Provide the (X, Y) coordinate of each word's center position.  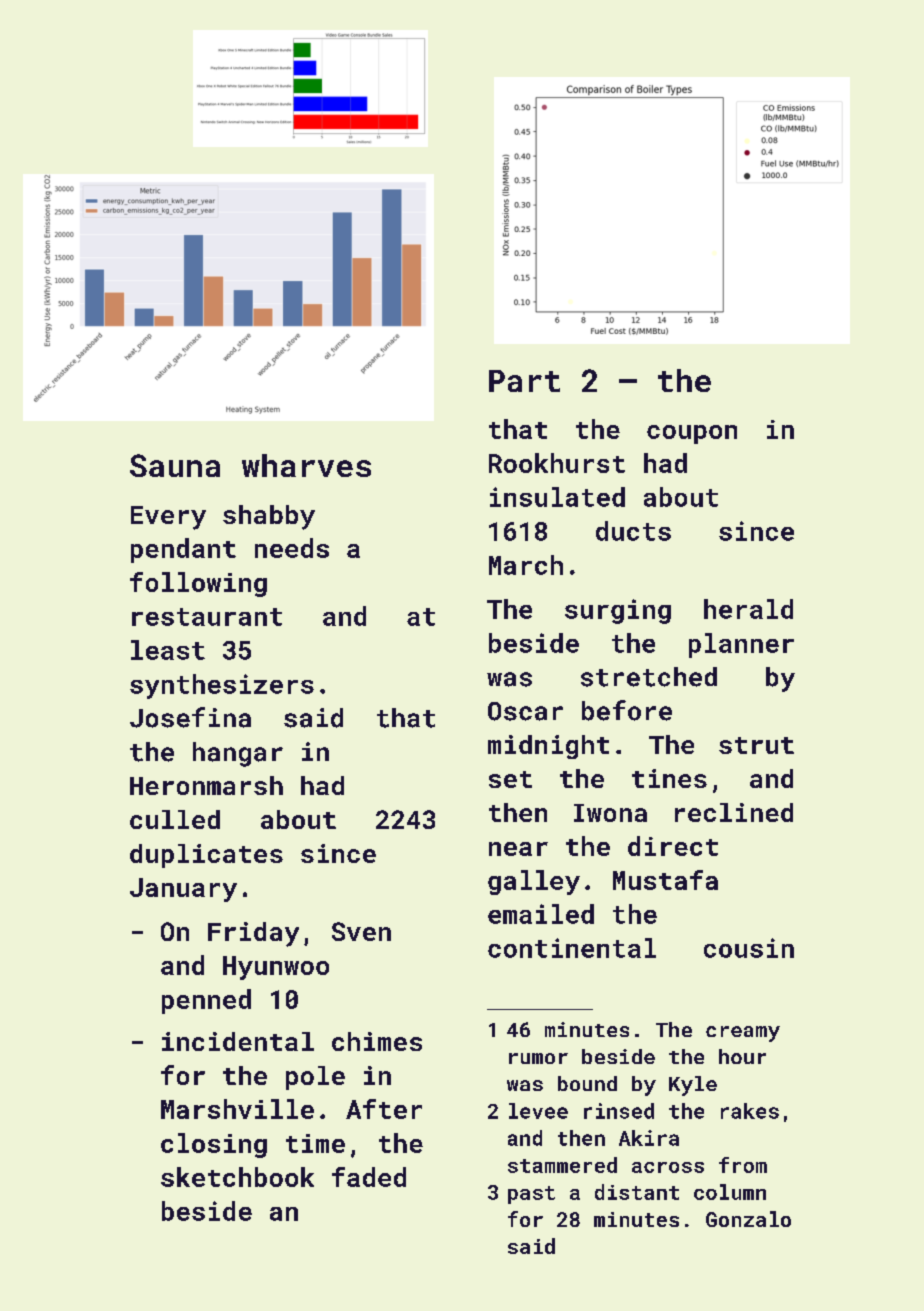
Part (524, 381)
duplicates (206, 856)
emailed (541, 914)
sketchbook (237, 1177)
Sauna (175, 465)
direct (673, 846)
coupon (692, 434)
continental (572, 948)
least (168, 650)
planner (741, 645)
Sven (361, 931)
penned (206, 1001)
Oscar (525, 711)
